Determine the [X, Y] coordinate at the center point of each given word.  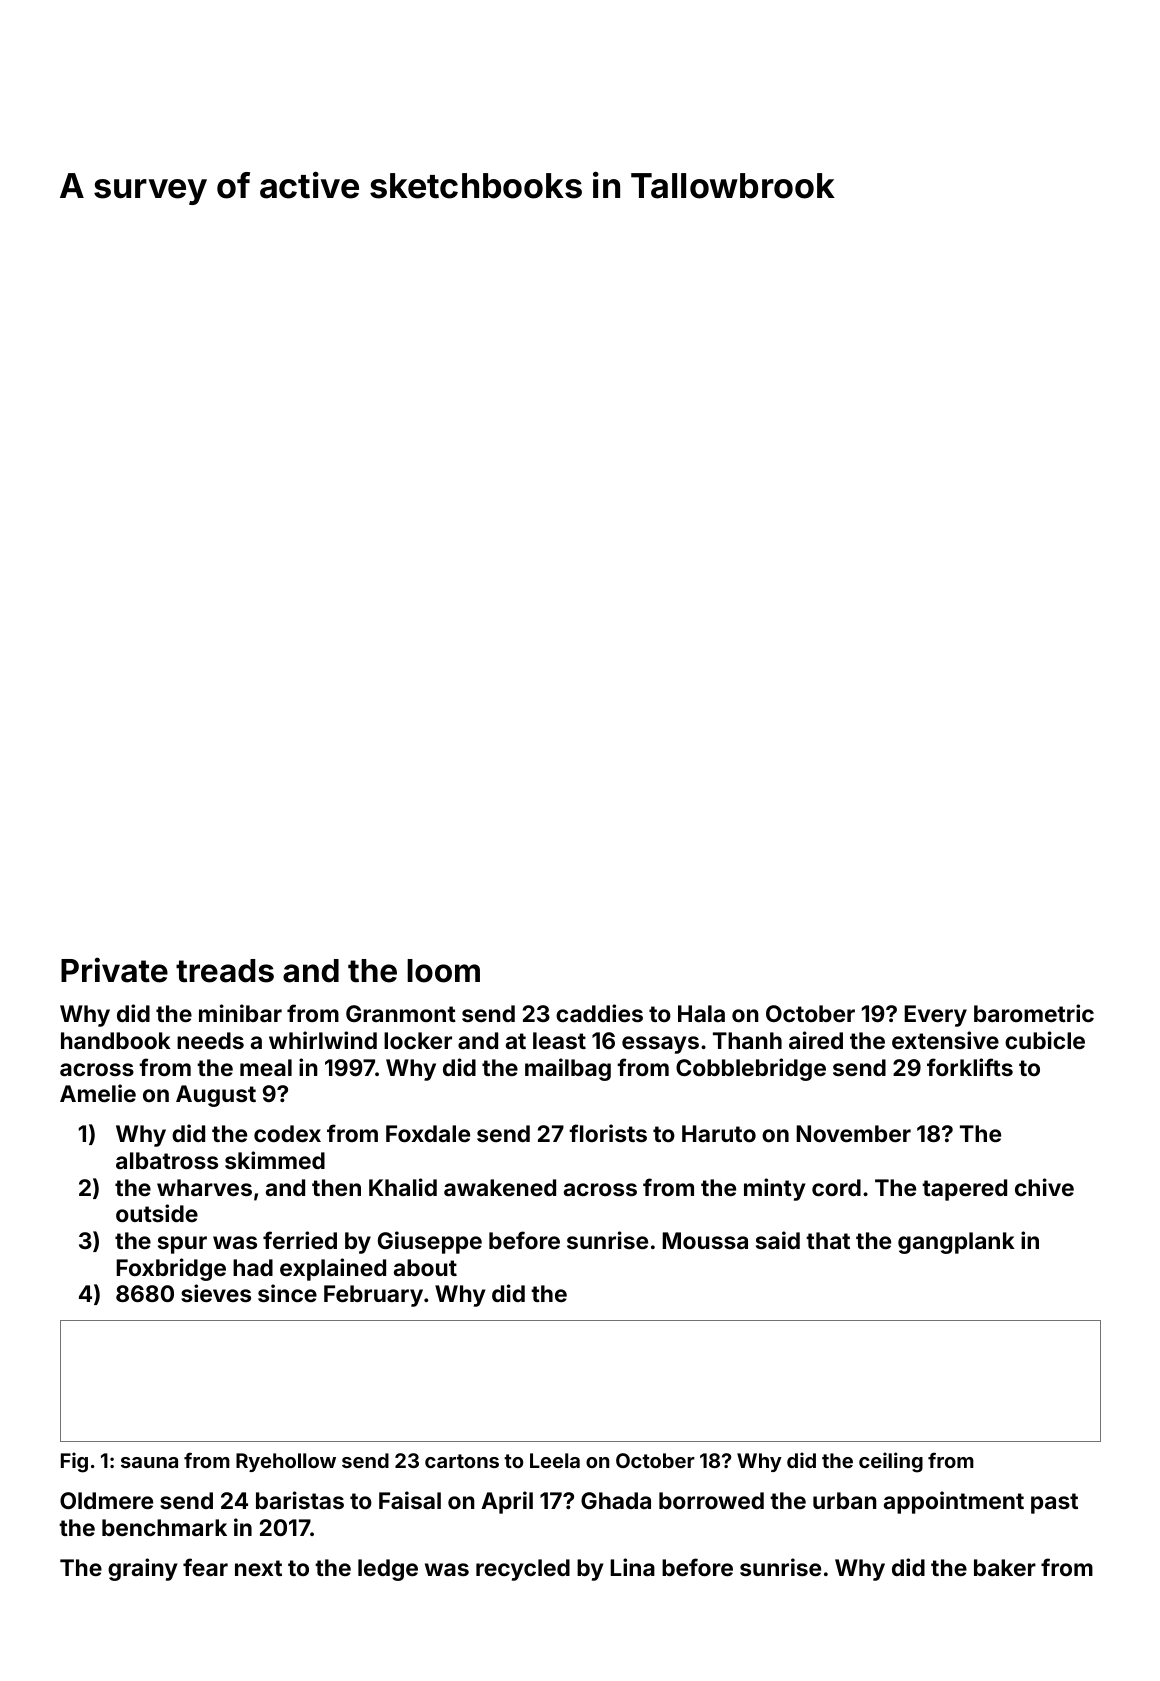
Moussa [705, 1240]
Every [935, 1016]
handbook [116, 1040]
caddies [599, 1013]
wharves [204, 1187]
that [828, 1240]
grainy [143, 1569]
